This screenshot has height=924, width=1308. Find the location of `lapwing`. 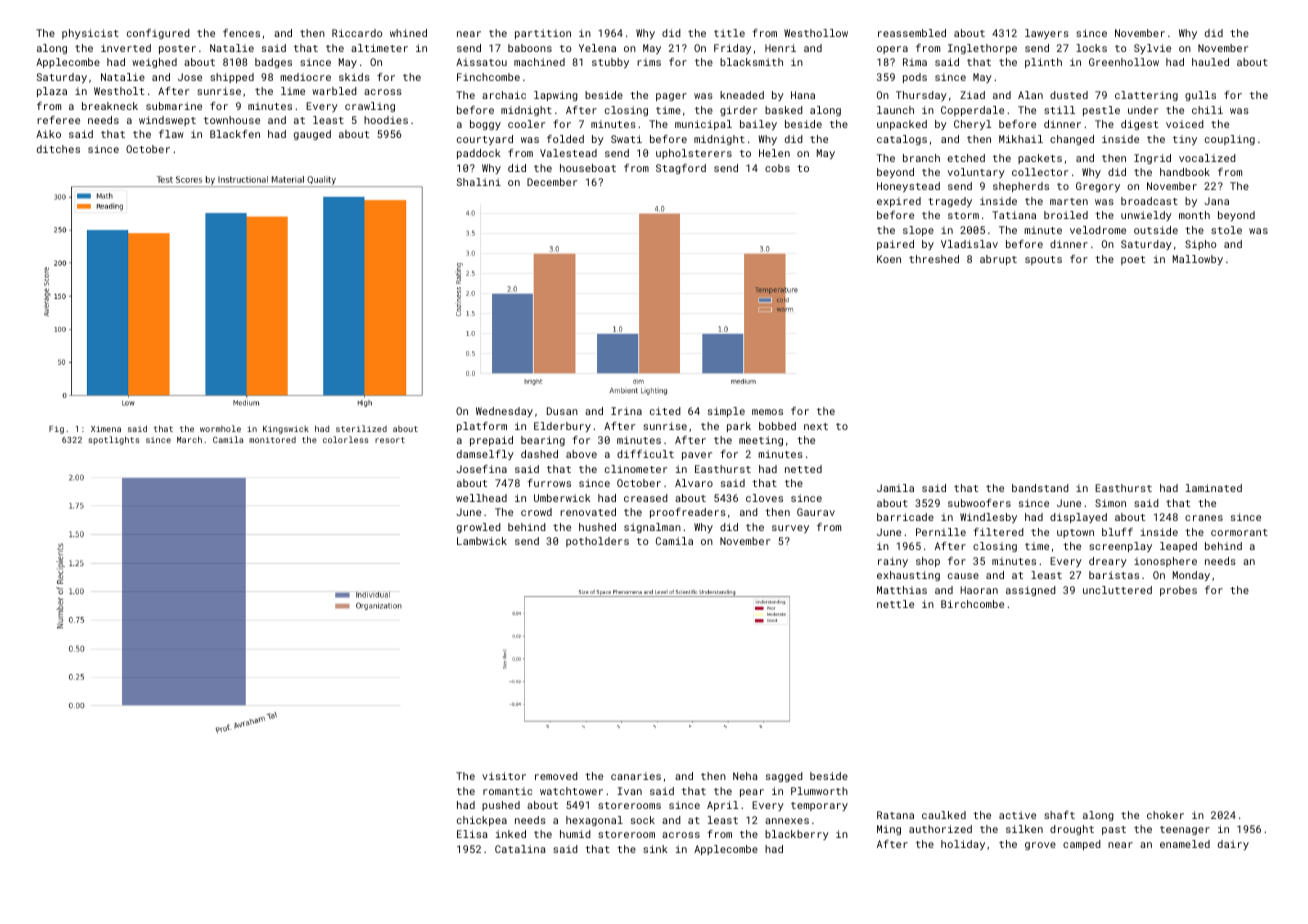

lapwing is located at coordinates (556, 96).
